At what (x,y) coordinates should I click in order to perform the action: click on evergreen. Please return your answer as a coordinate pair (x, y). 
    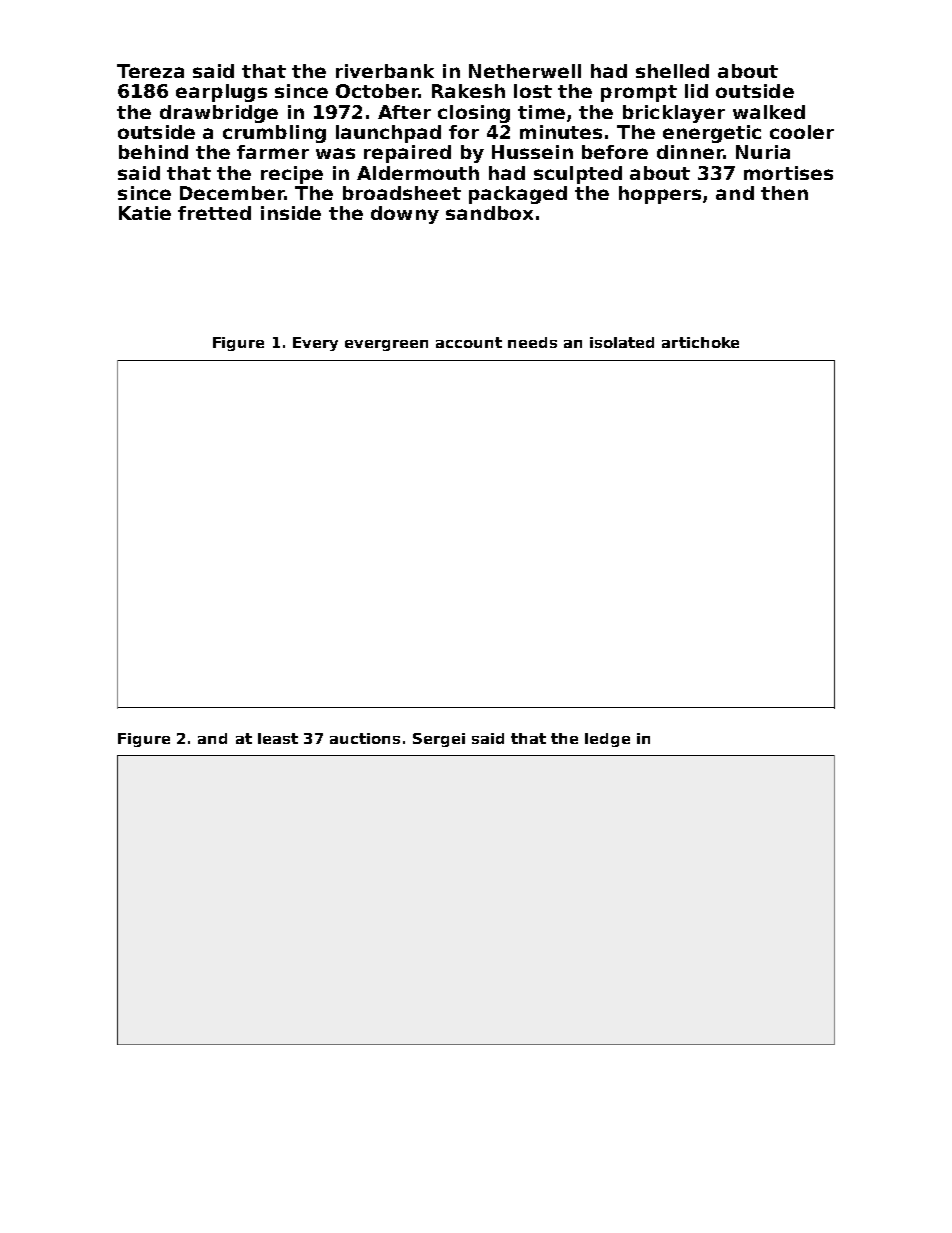
    Looking at the image, I should click on (386, 345).
